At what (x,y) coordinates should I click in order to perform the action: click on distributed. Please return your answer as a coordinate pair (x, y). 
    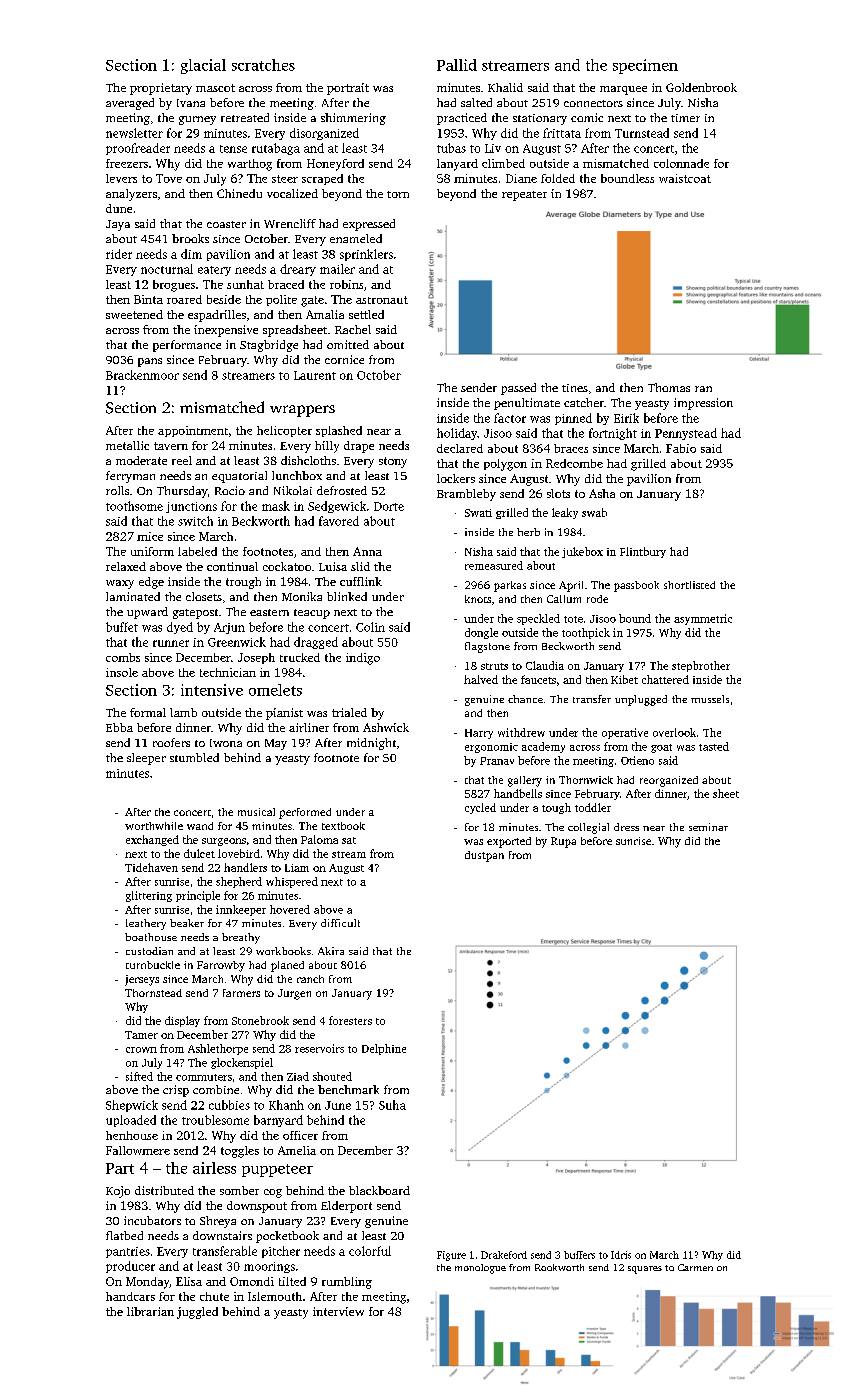
    Looking at the image, I should click on (164, 1190).
